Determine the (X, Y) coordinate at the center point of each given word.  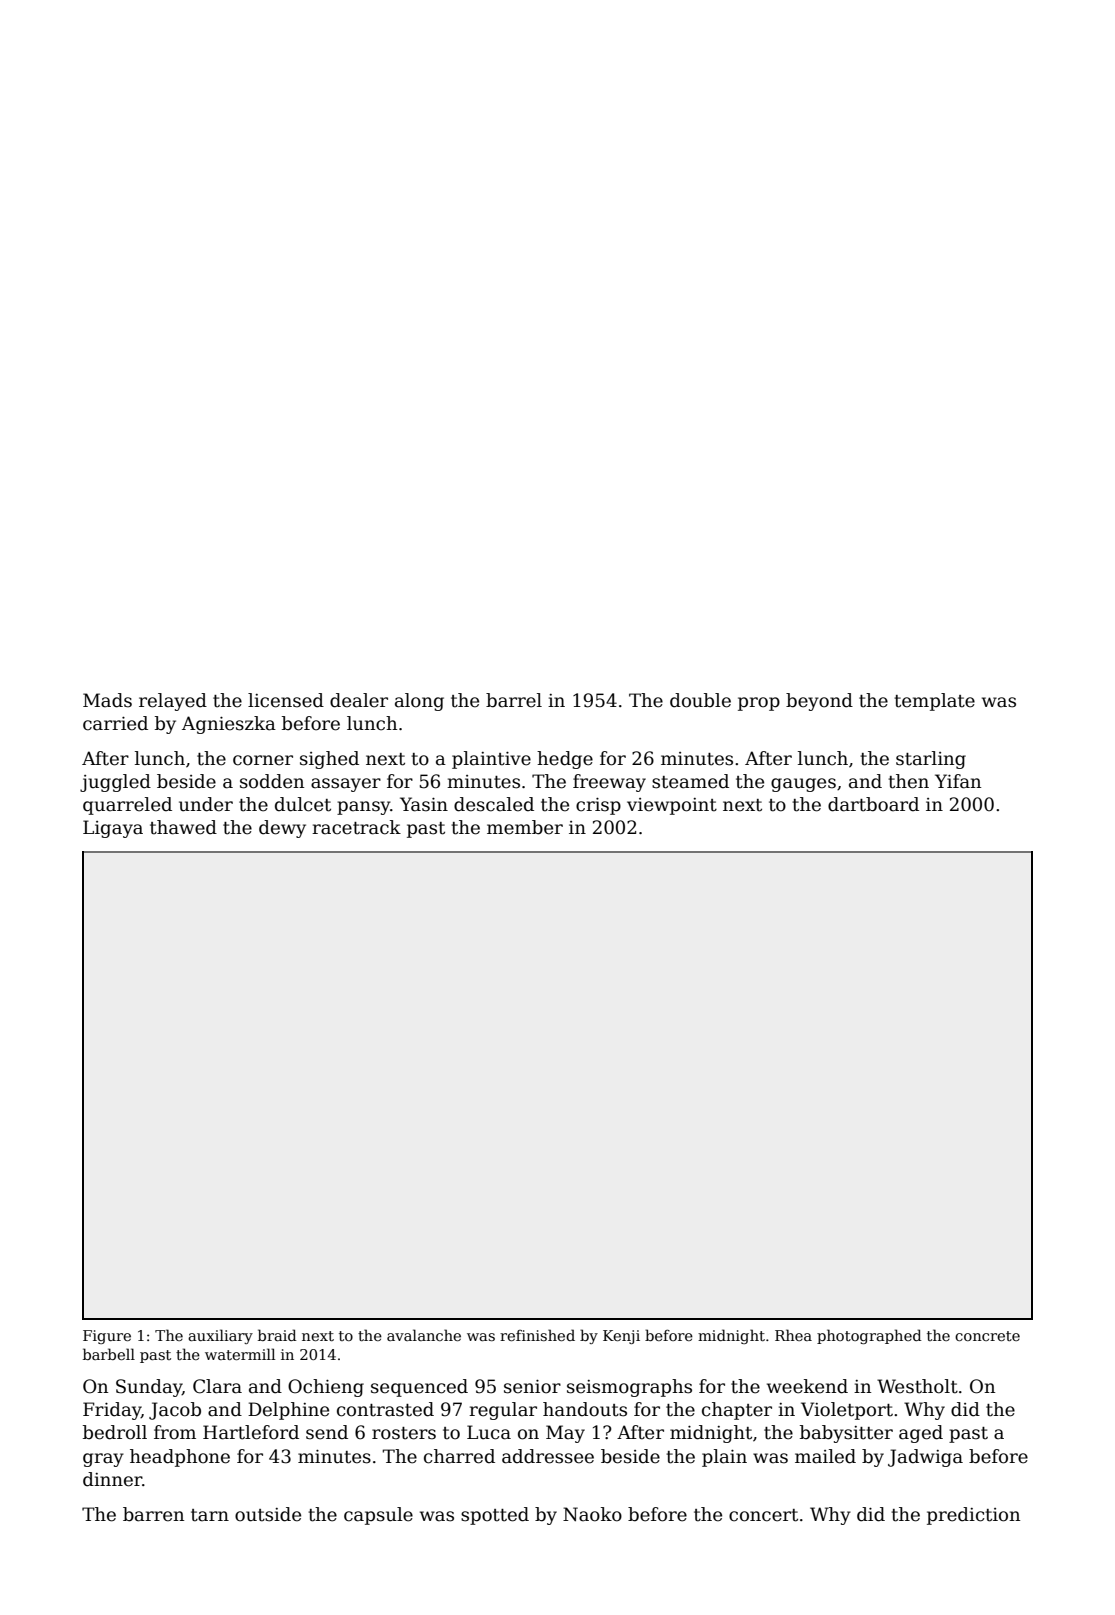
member (525, 827)
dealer (359, 700)
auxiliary (220, 1336)
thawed (183, 827)
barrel (514, 700)
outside (268, 1514)
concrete (987, 1336)
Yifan (958, 781)
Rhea (793, 1335)
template (934, 702)
